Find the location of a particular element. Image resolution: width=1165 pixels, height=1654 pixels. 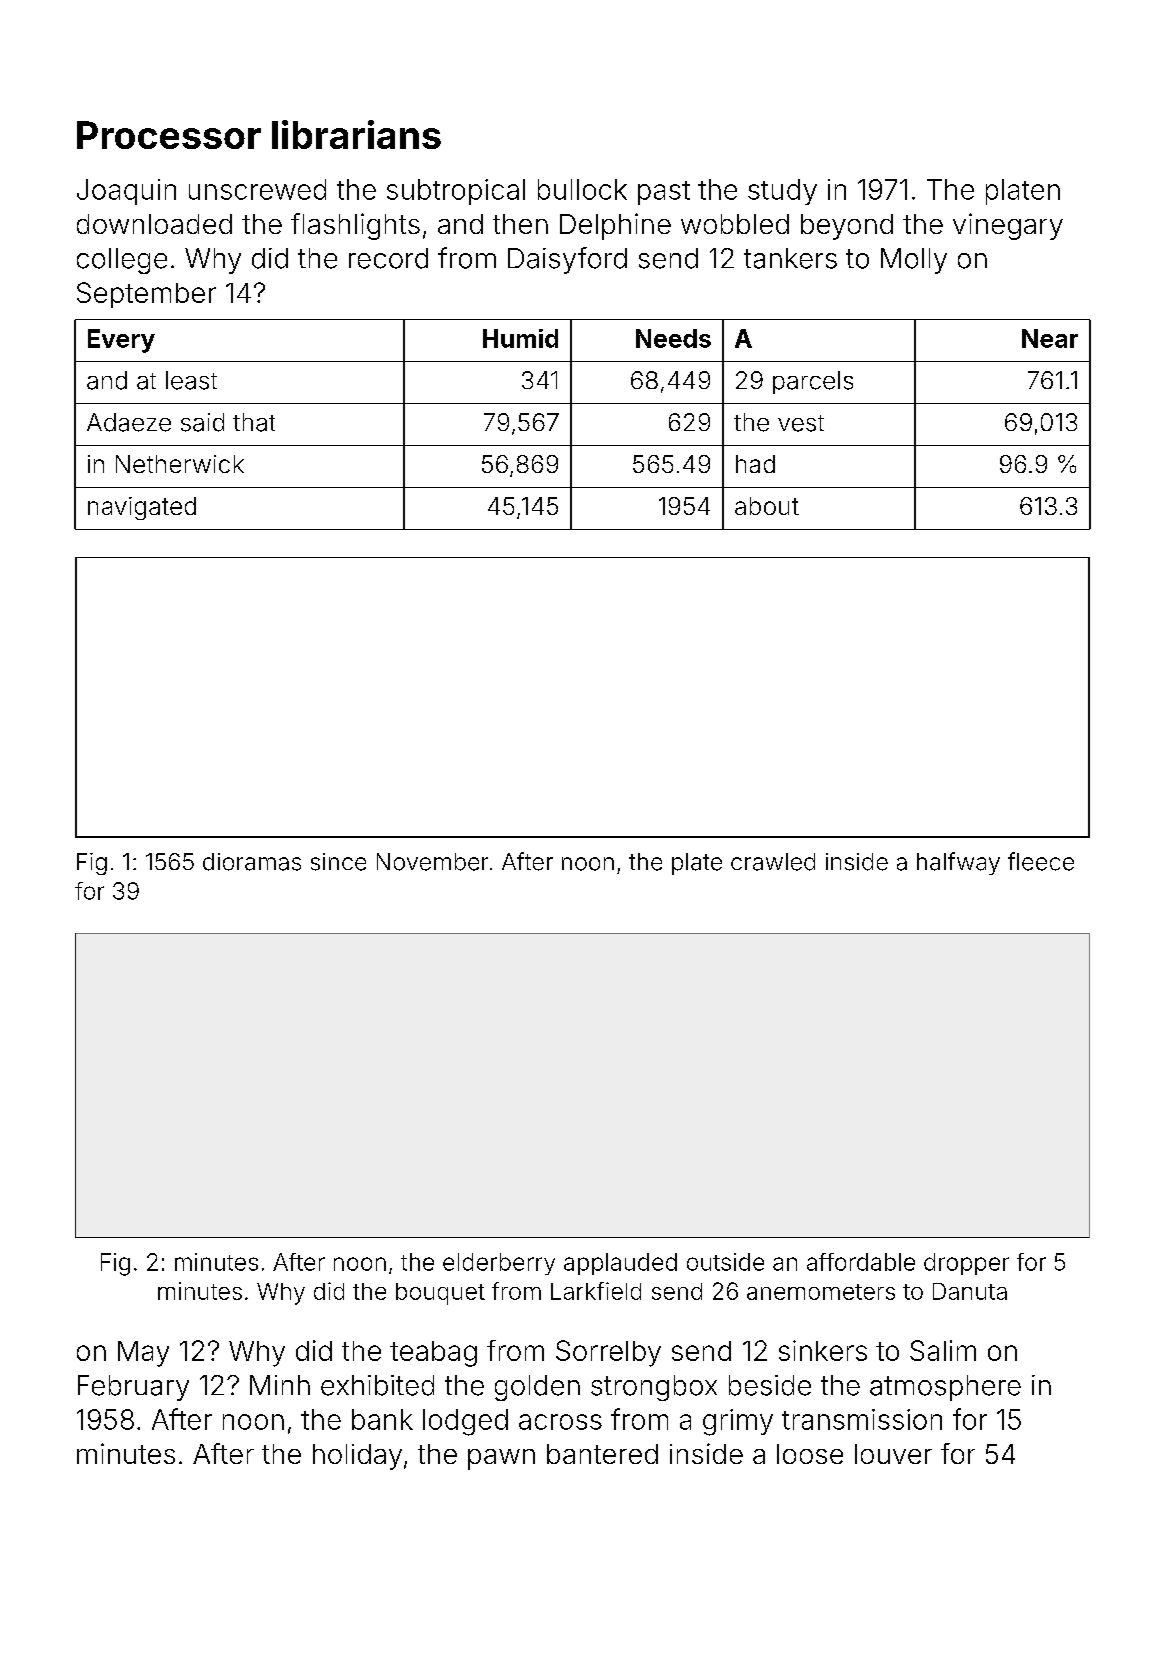

Near is located at coordinates (1050, 338).
